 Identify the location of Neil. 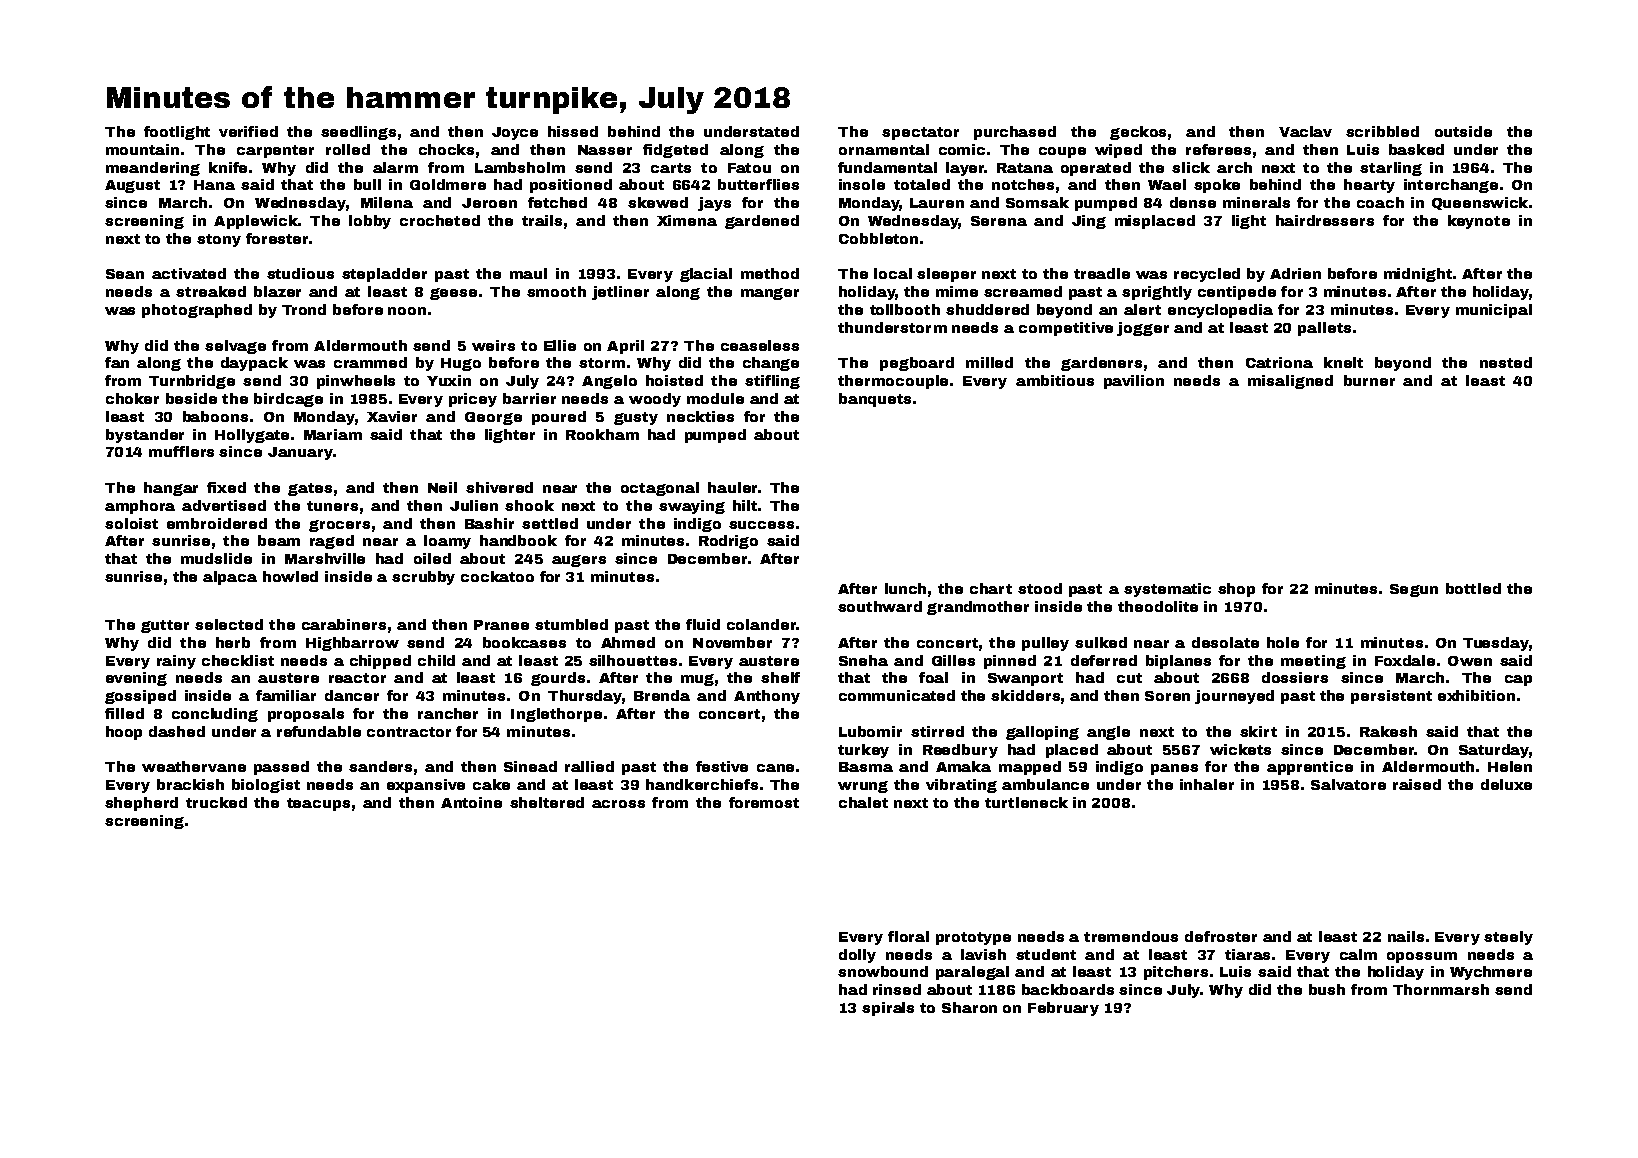
(442, 487).
